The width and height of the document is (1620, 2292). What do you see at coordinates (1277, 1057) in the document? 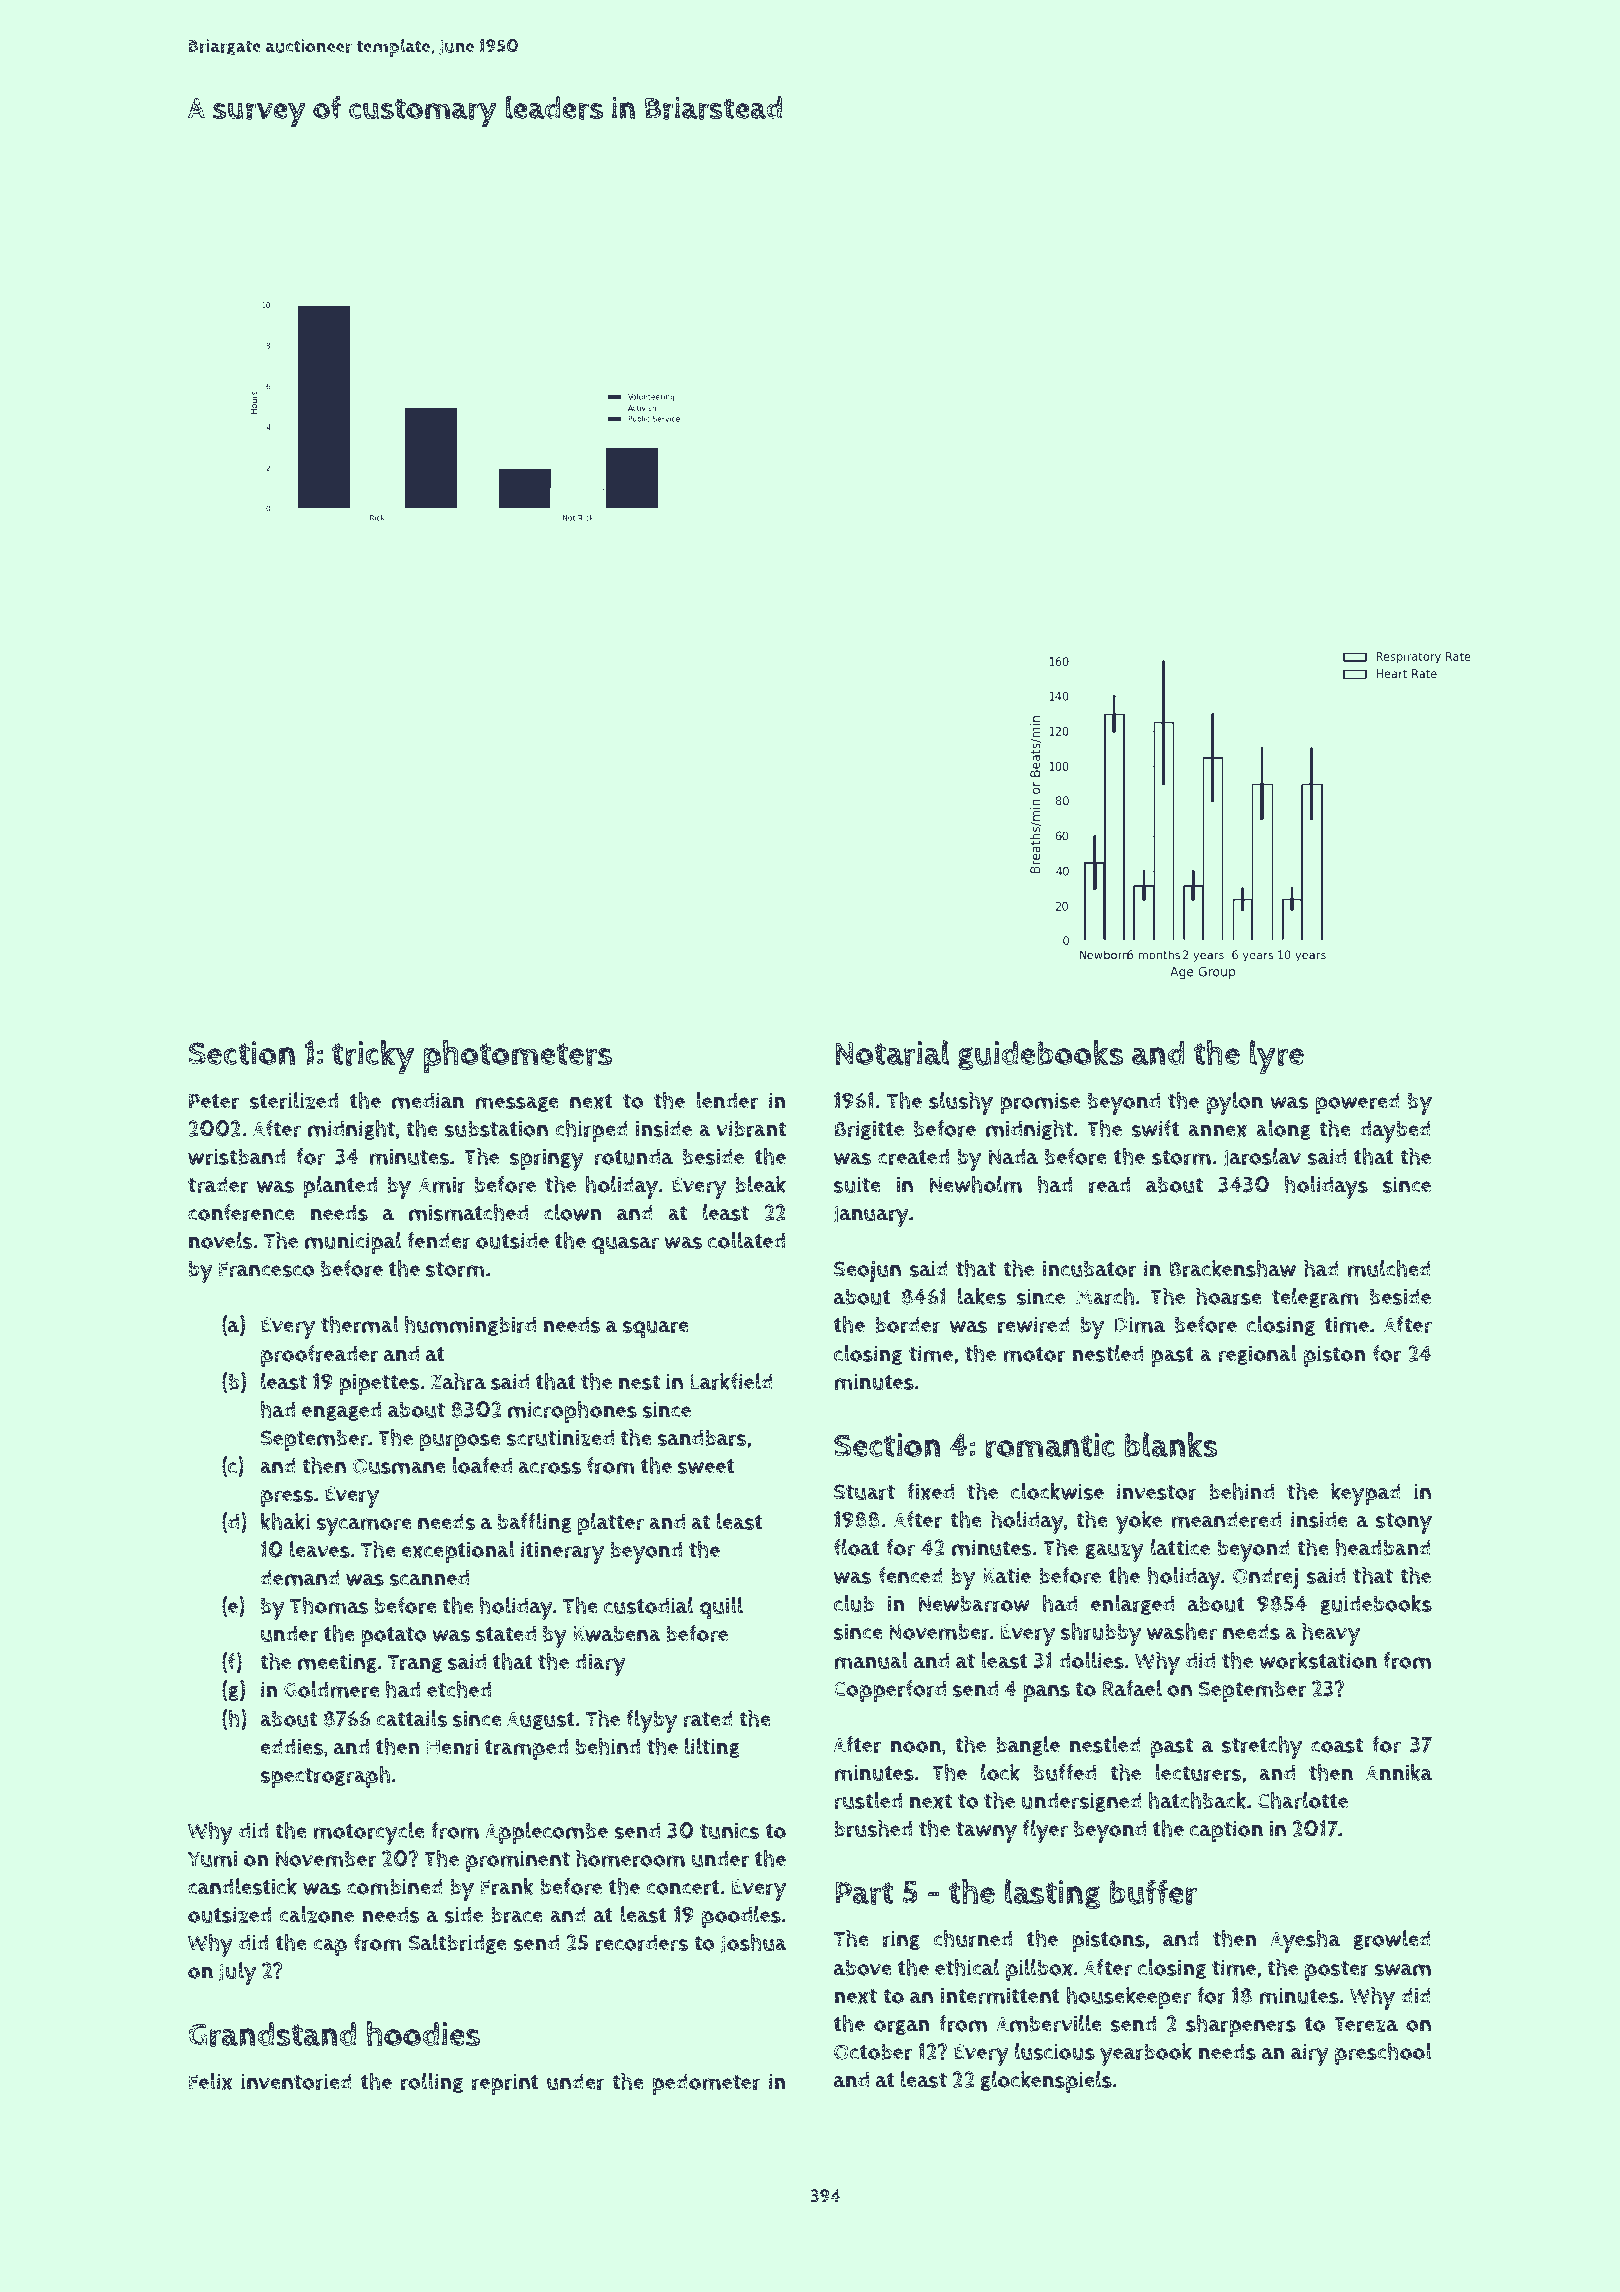
I see `lyre` at bounding box center [1277, 1057].
